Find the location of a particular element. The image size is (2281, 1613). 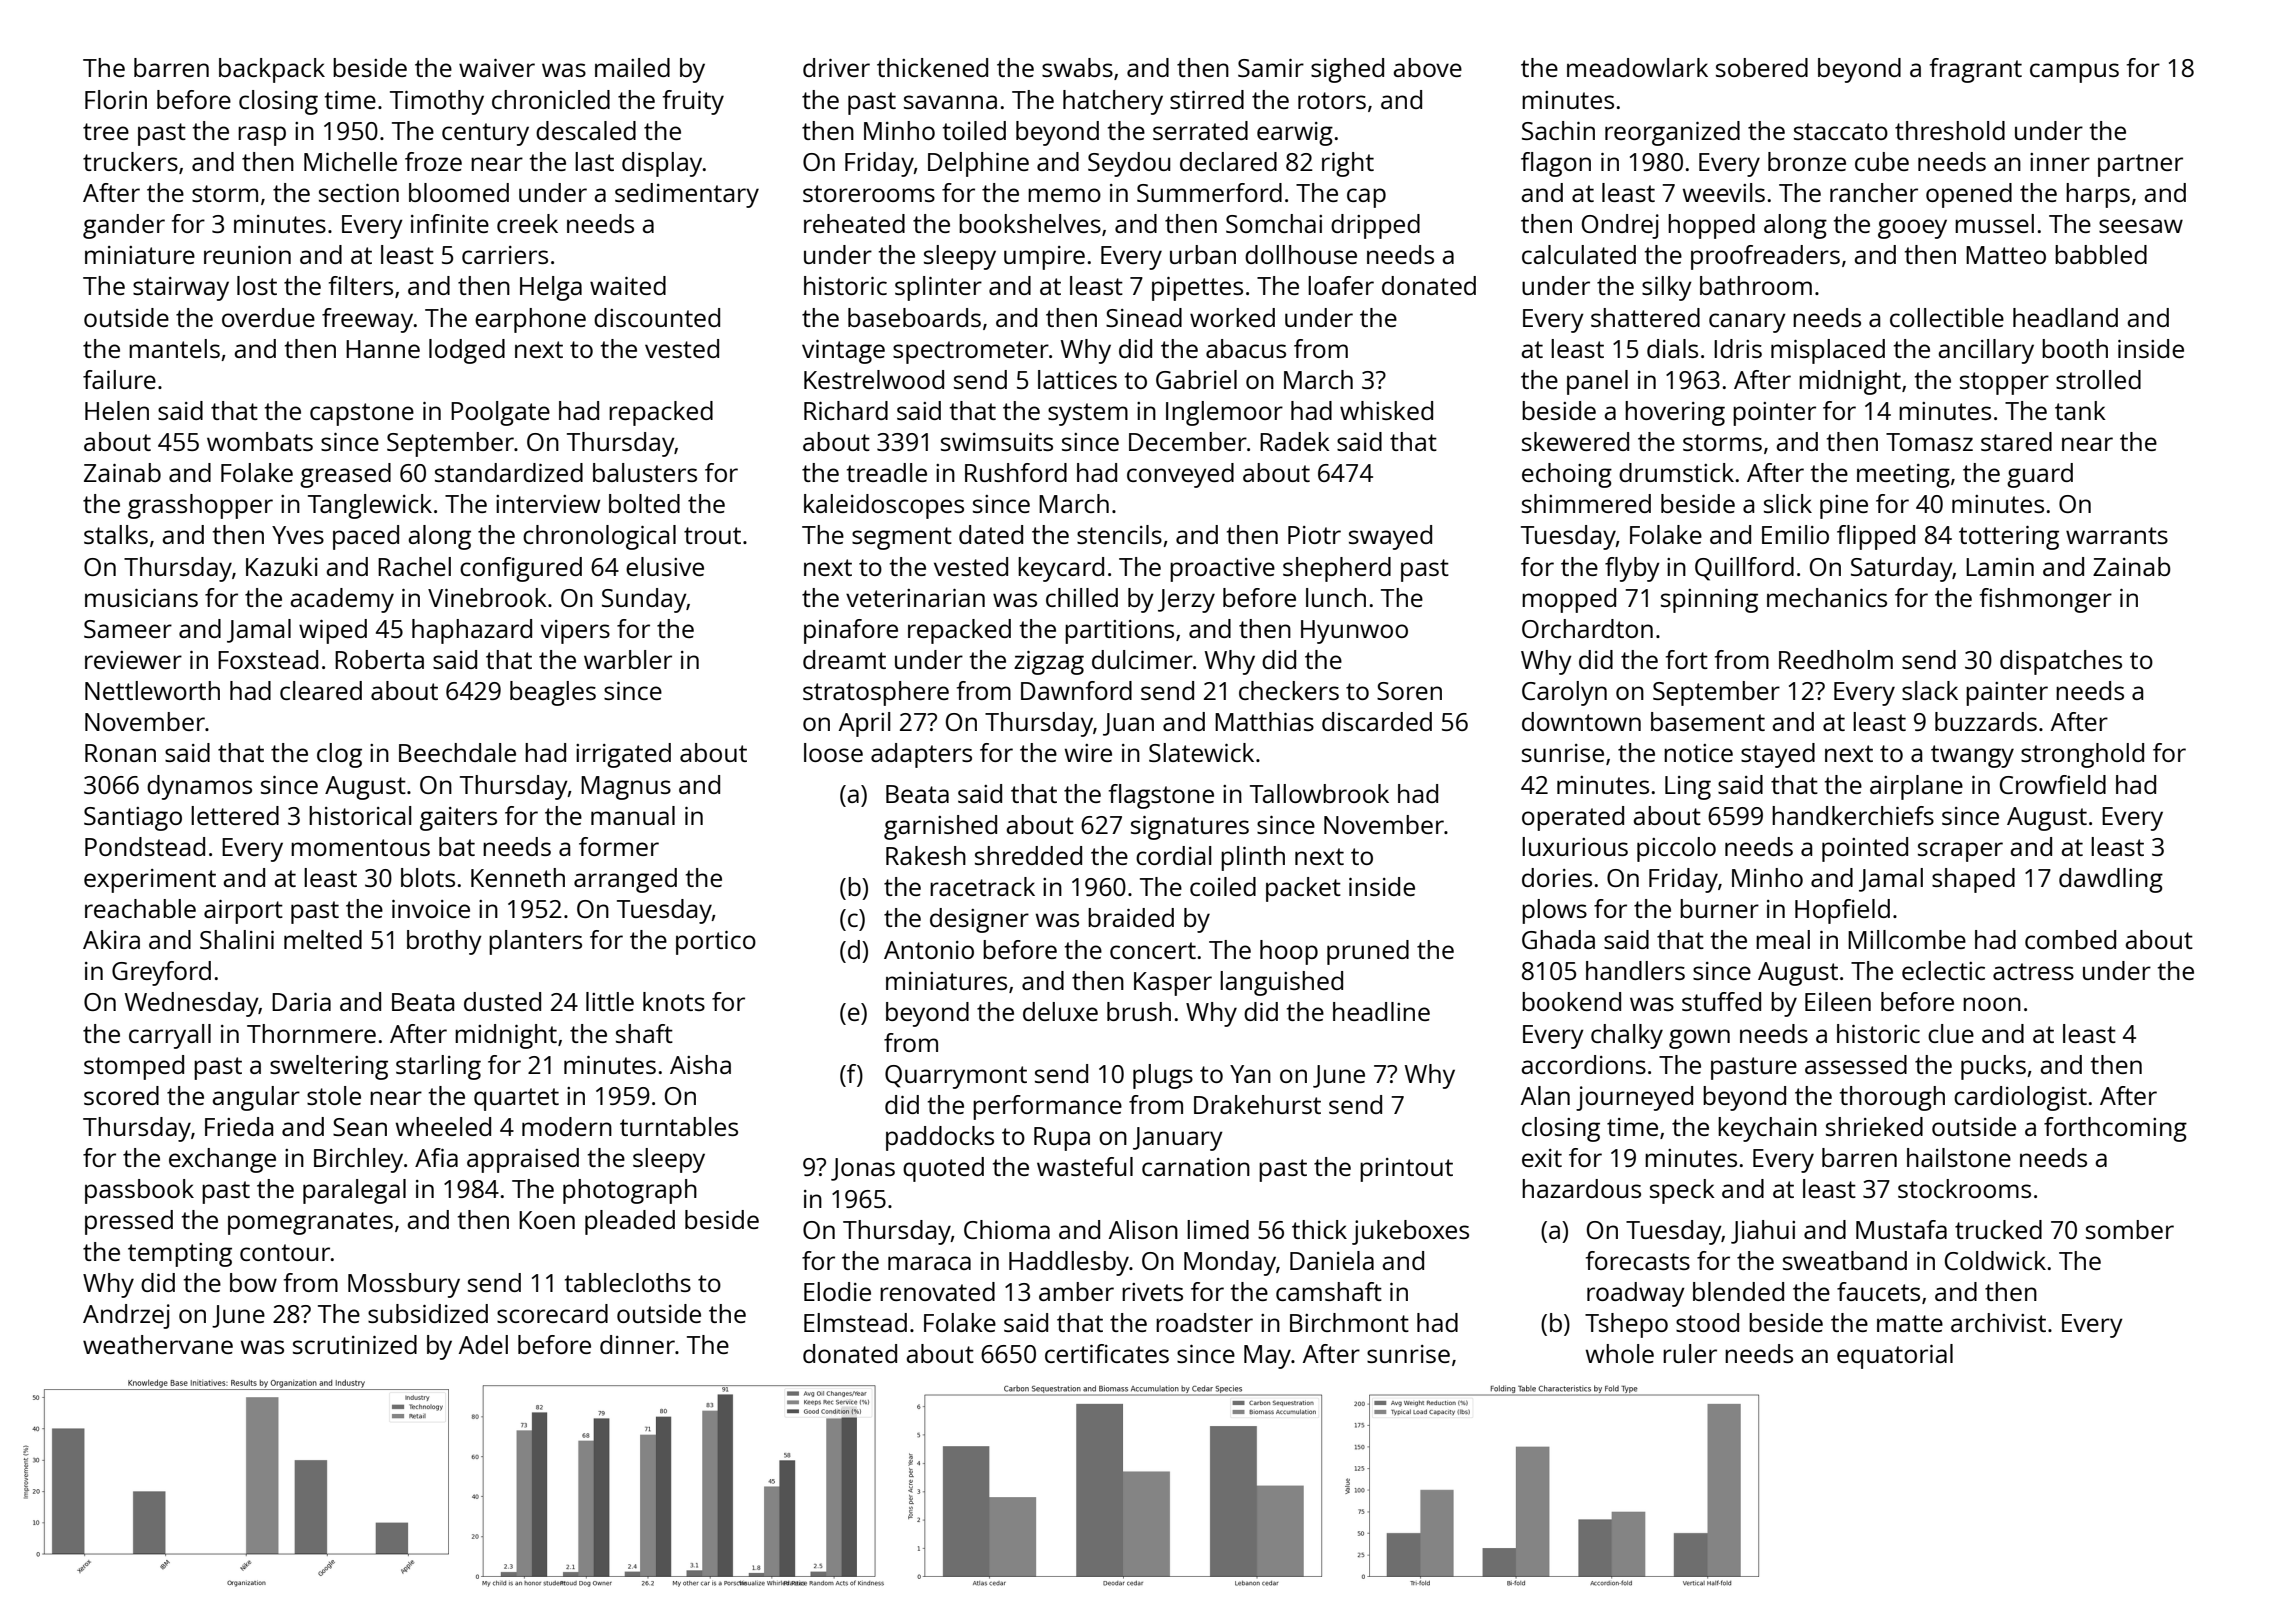

Orchardton is located at coordinates (1587, 628).
